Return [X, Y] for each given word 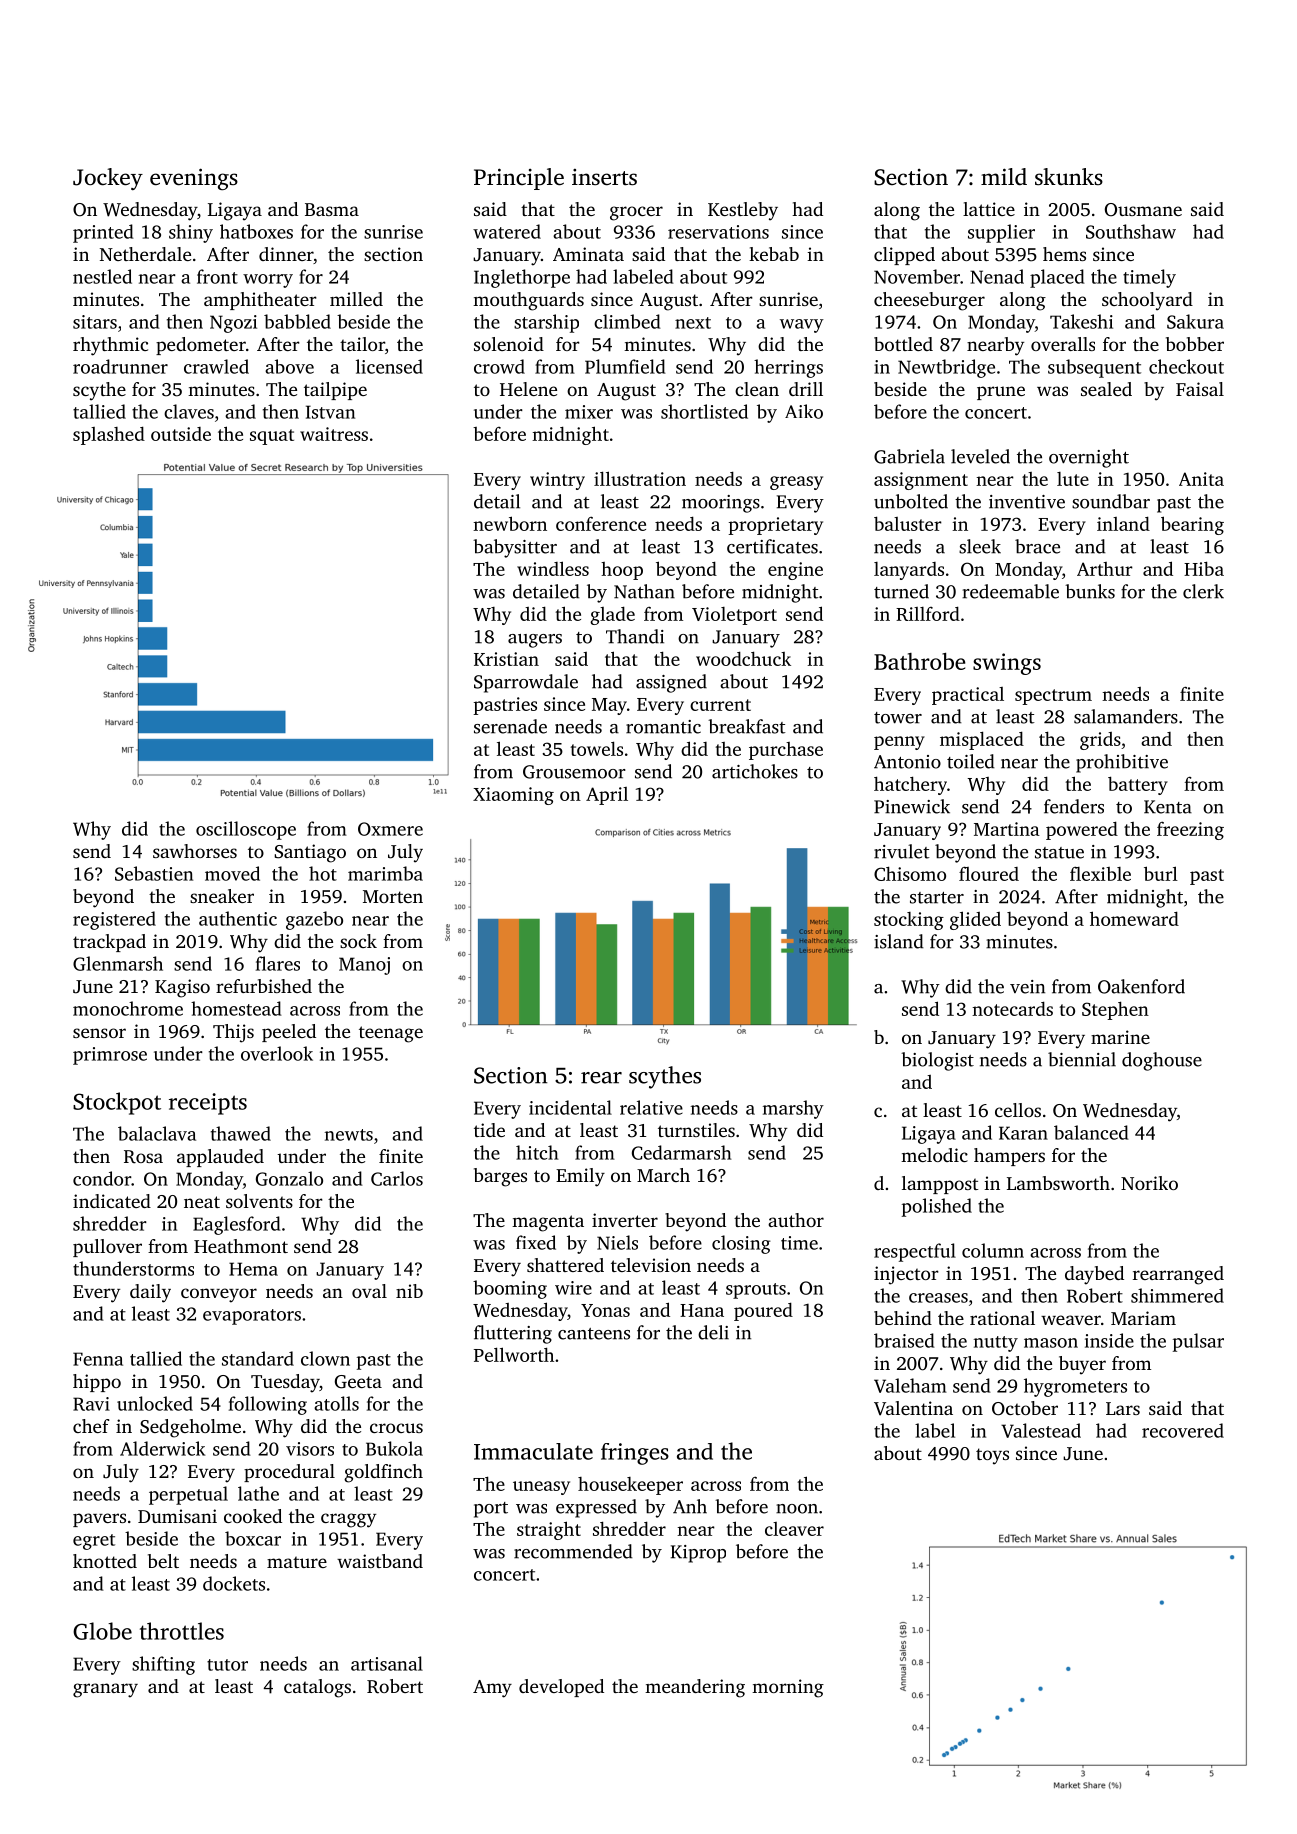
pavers [99, 1520]
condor [102, 1178]
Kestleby [743, 211]
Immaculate [533, 1451]
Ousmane [1143, 210]
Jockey [108, 179]
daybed [1094, 1275]
